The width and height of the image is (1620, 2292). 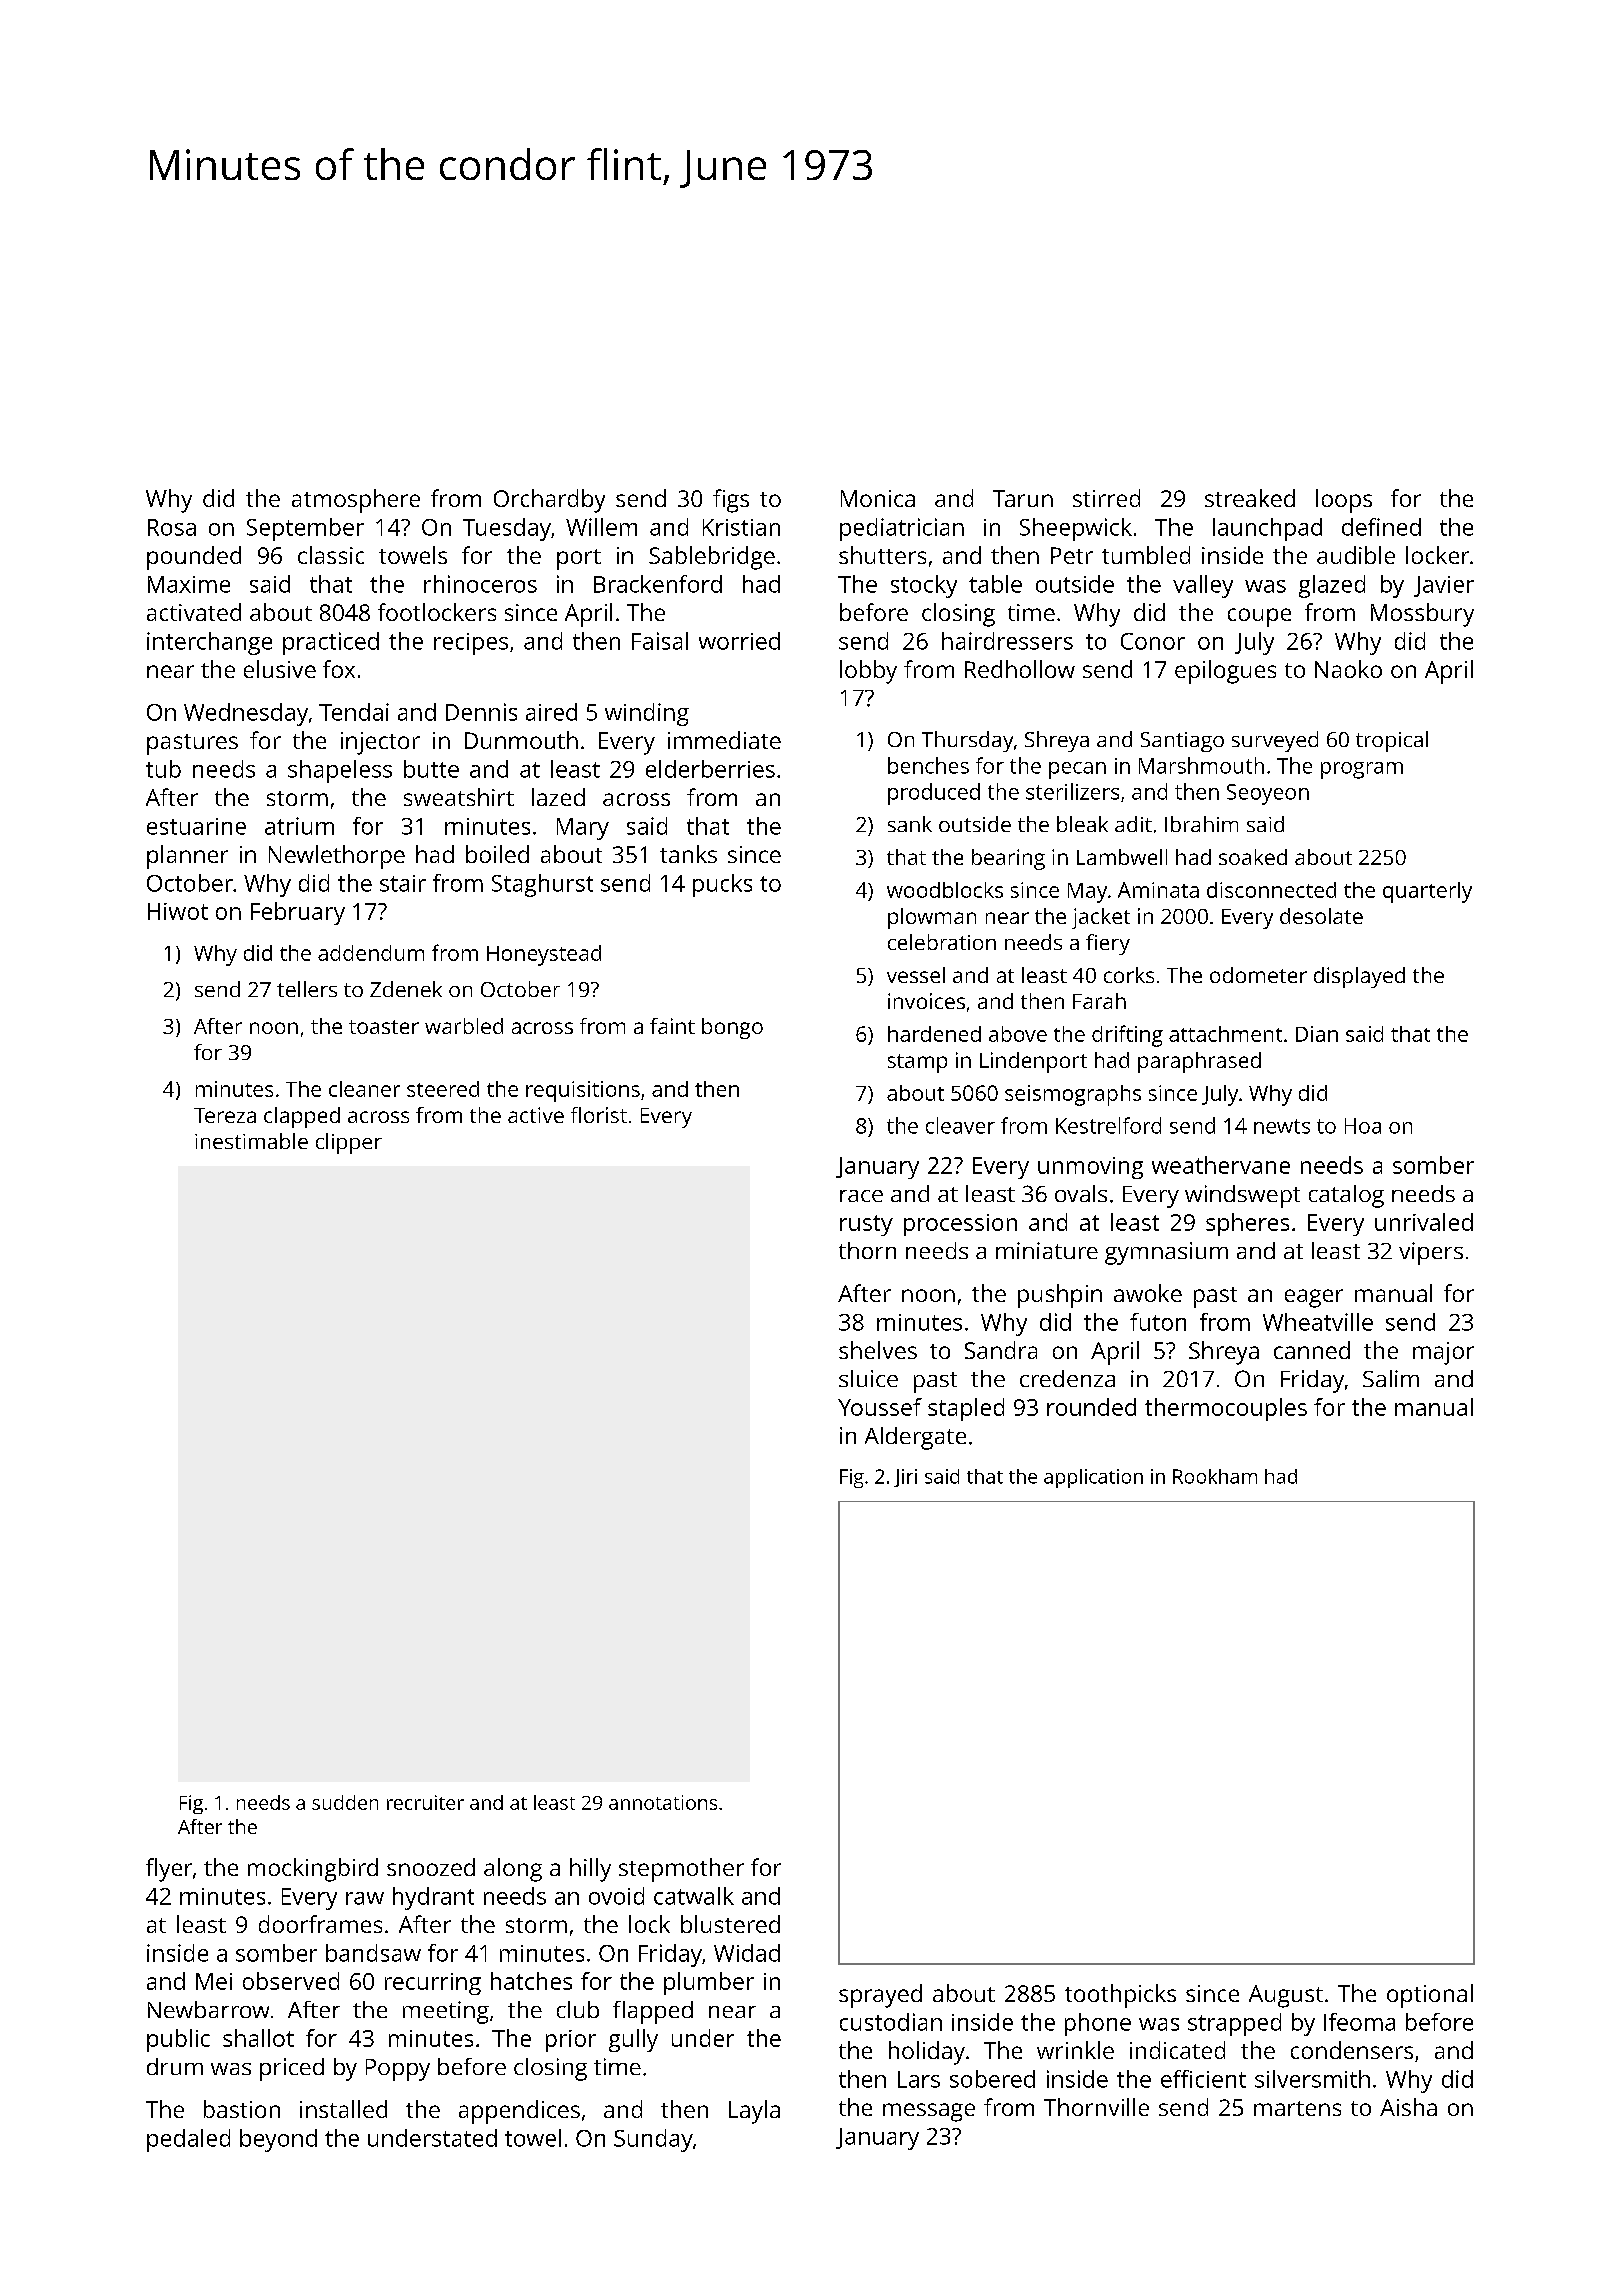 I want to click on boiled, so click(x=497, y=854).
